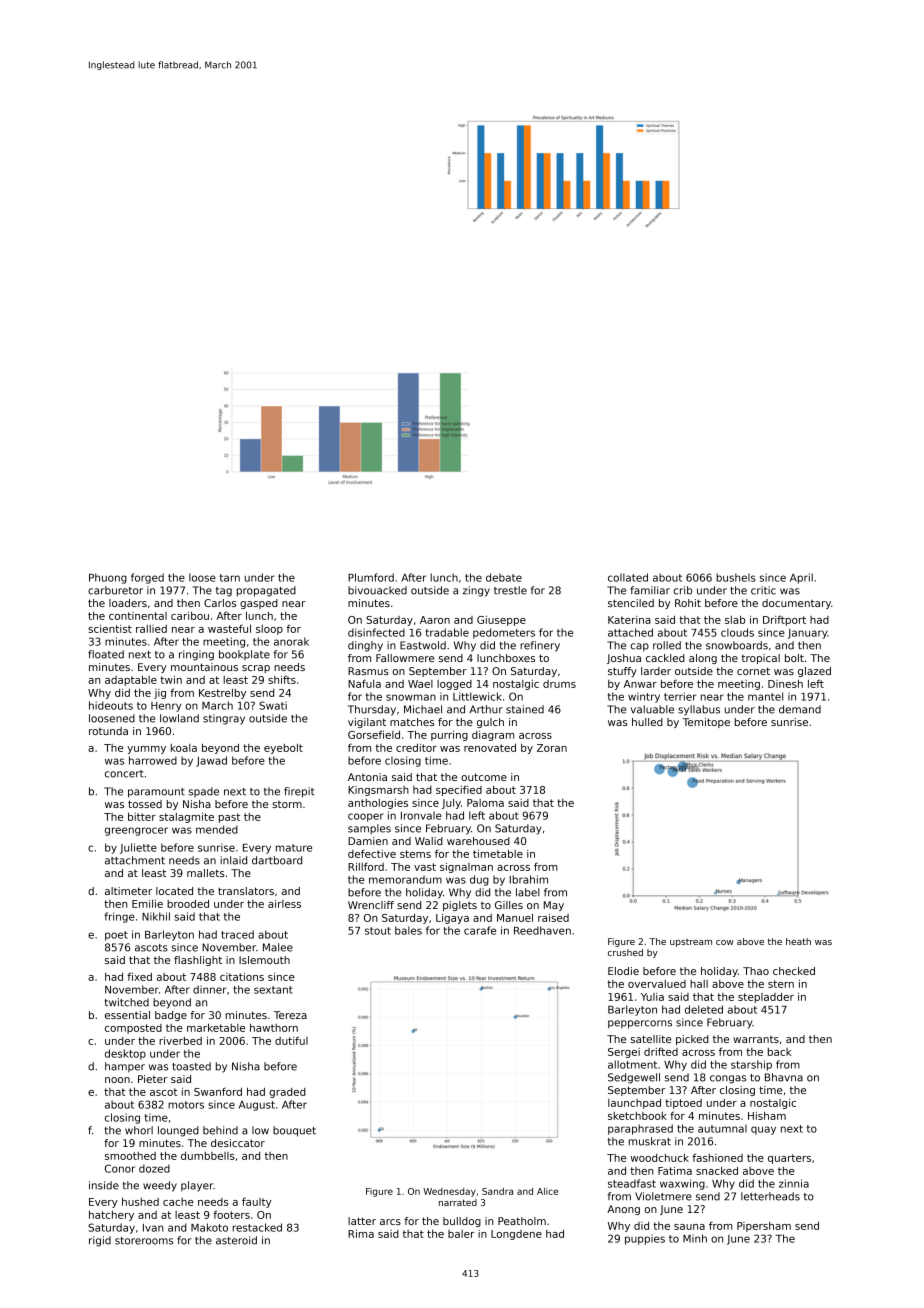 Image resolution: width=924 pixels, height=1308 pixels. Describe the element at coordinates (291, 1040) in the screenshot. I see `dutiful` at that location.
